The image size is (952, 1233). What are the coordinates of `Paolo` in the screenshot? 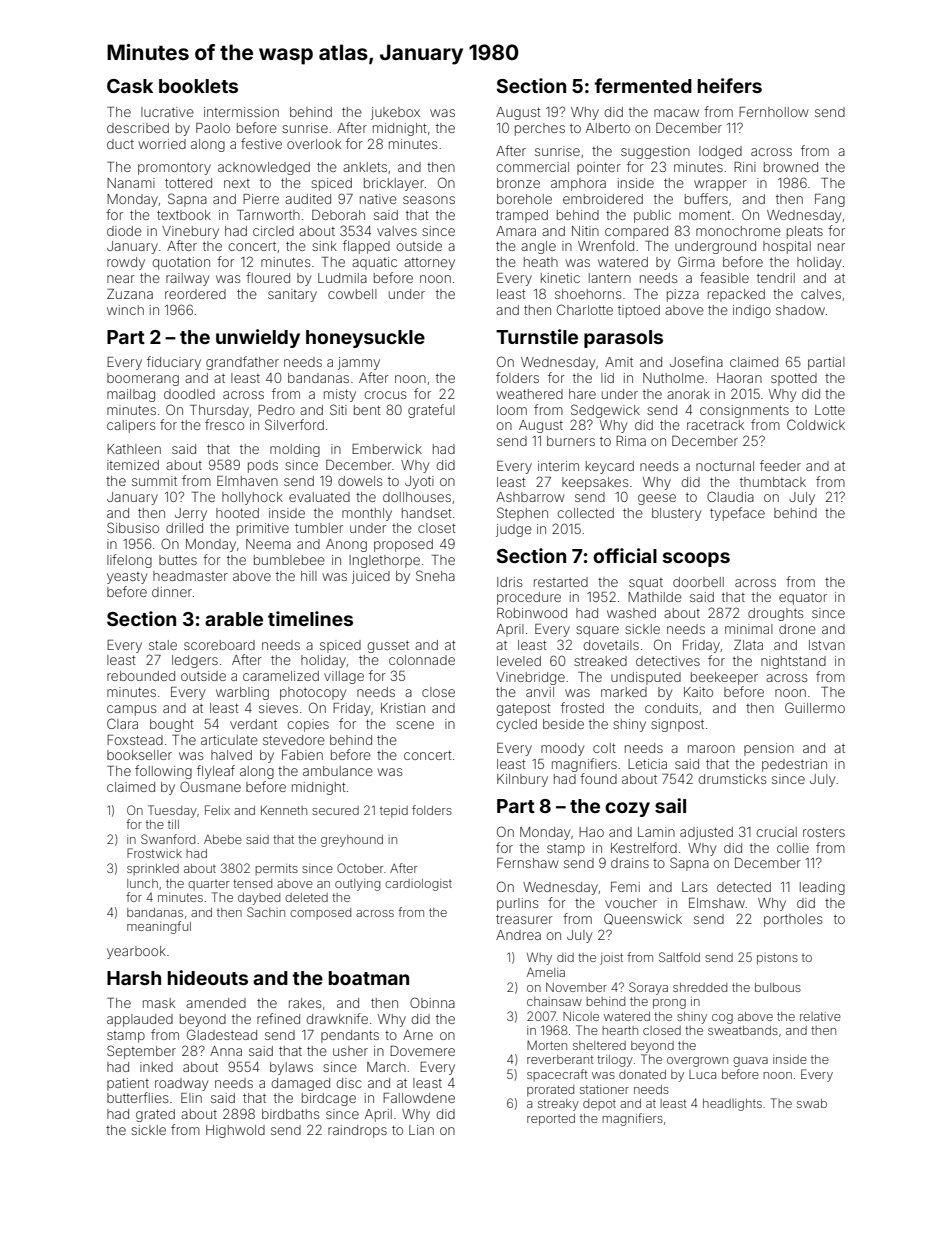 It's located at (213, 128).
